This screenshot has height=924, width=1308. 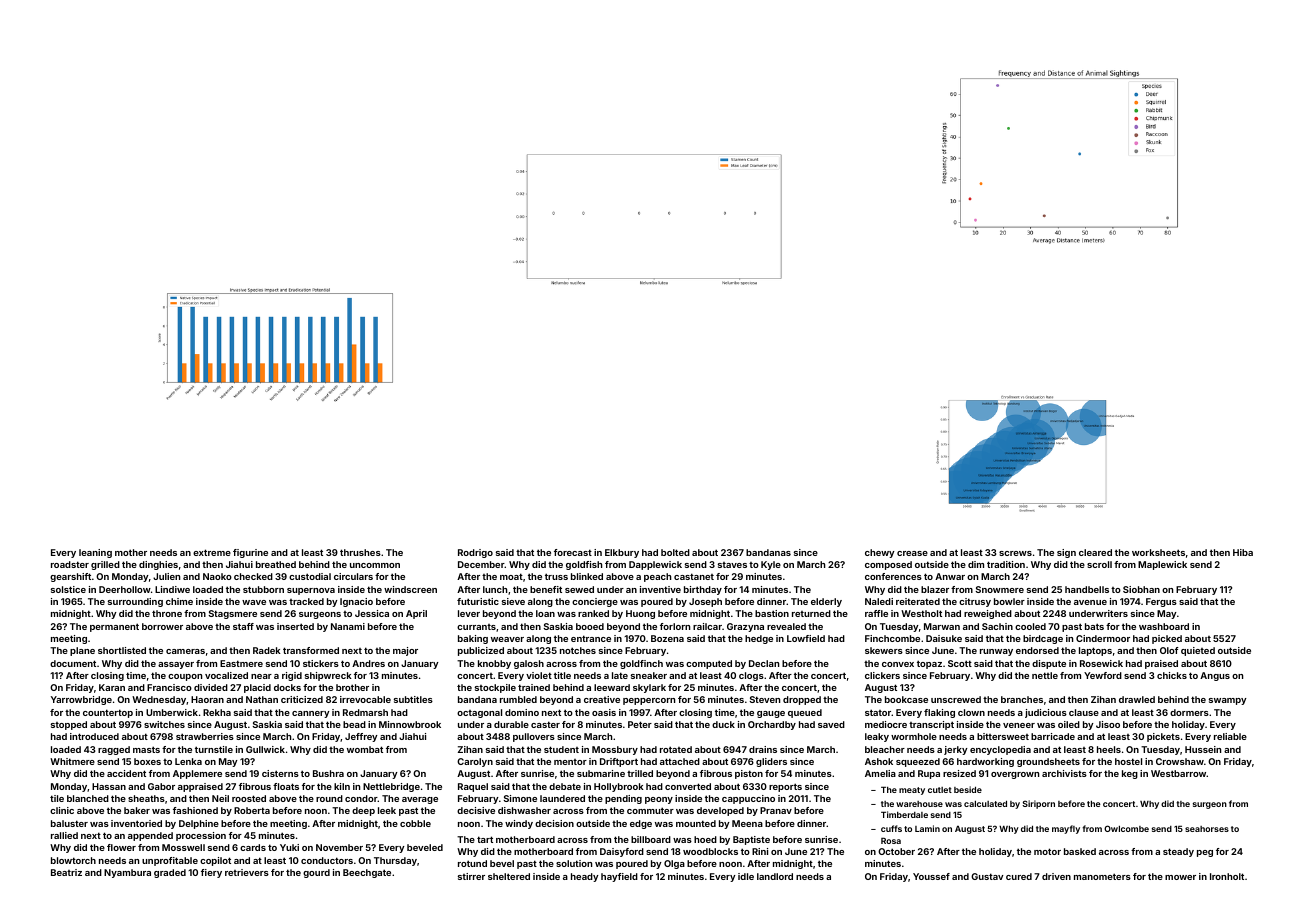 What do you see at coordinates (161, 786) in the screenshot?
I see `Gabor` at bounding box center [161, 786].
